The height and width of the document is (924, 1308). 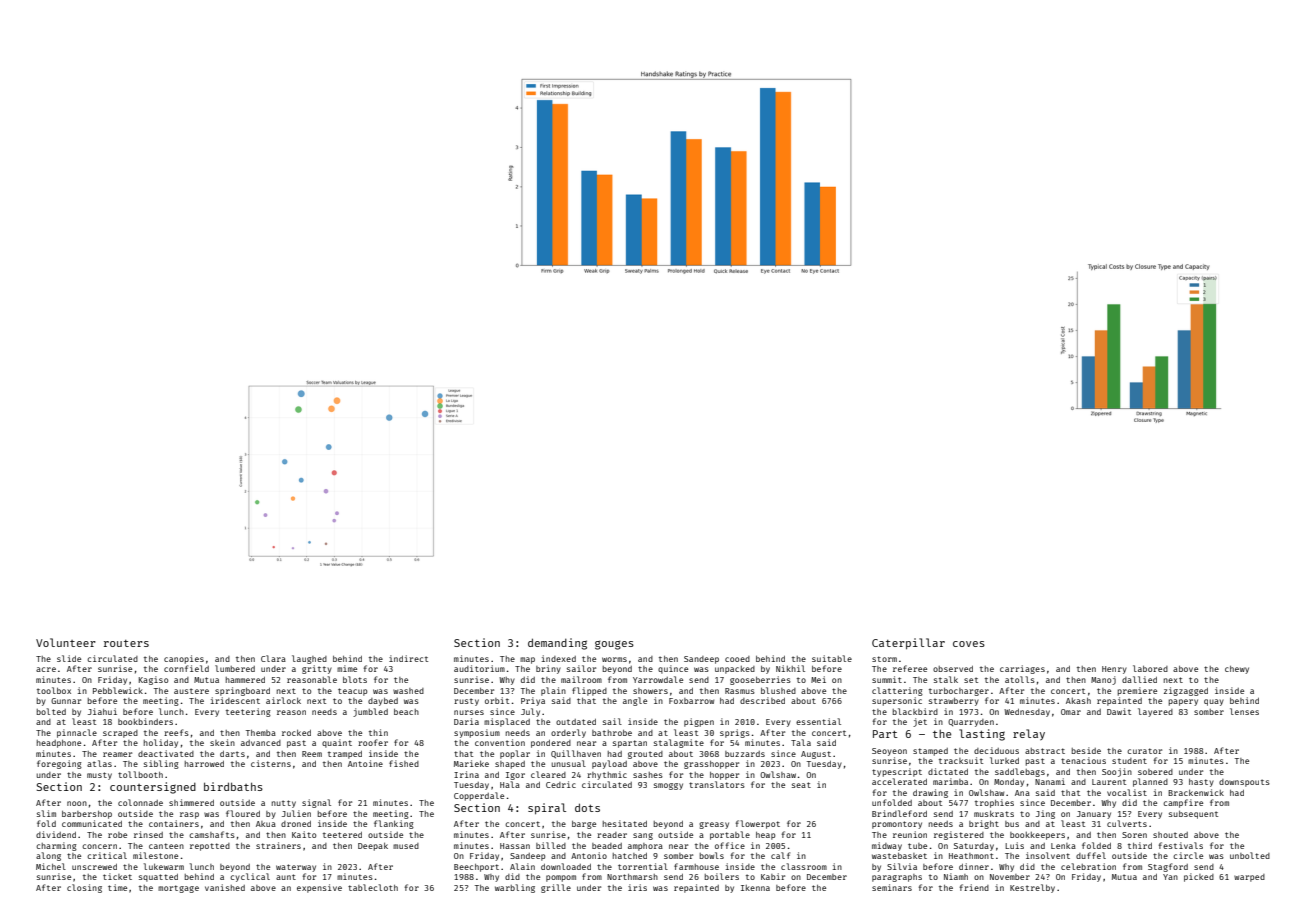 I want to click on teetering, so click(x=248, y=712).
